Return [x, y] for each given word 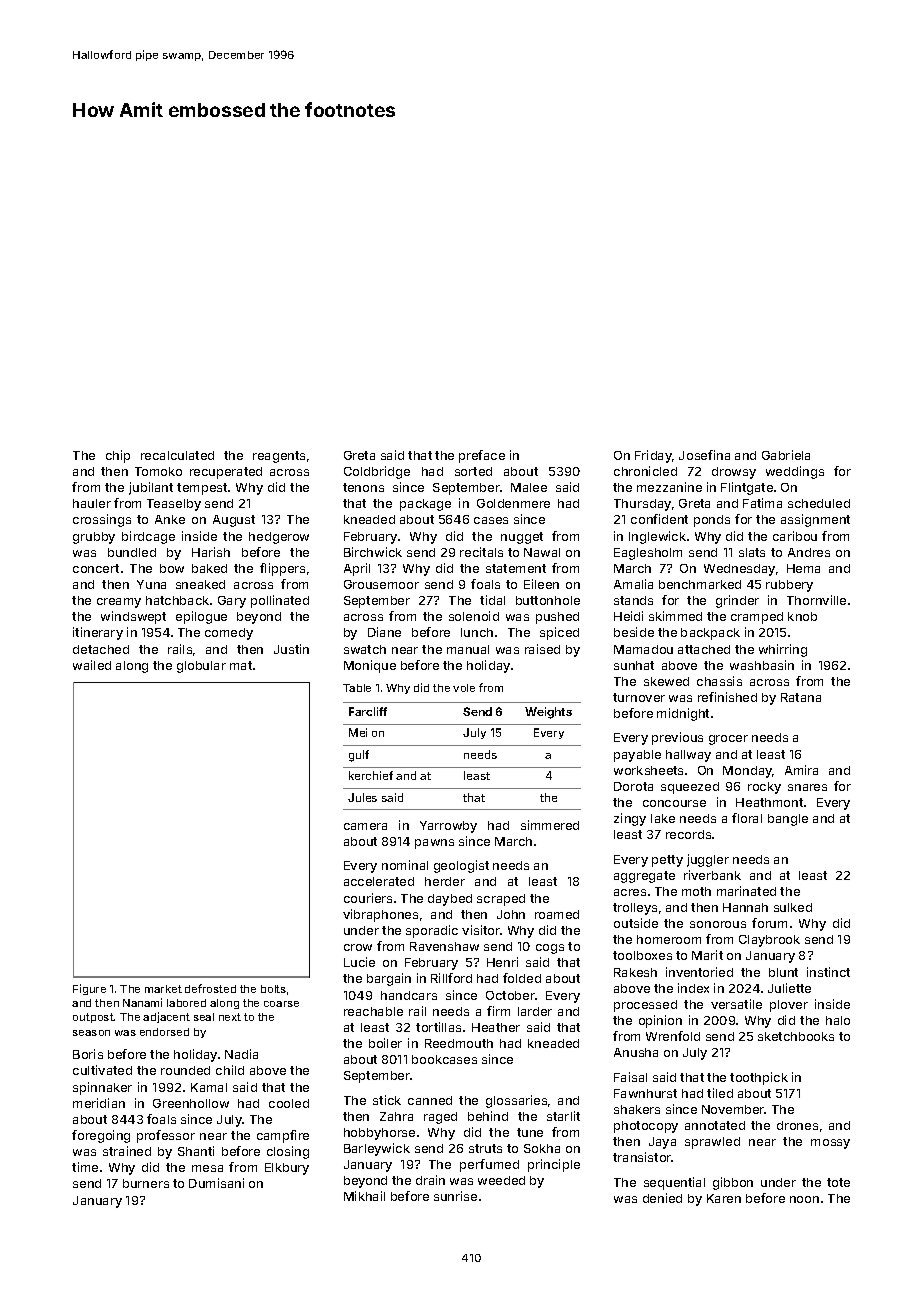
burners [146, 1183]
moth [696, 891]
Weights [548, 713]
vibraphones [380, 915]
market [163, 989]
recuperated [226, 473]
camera [365, 826]
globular [201, 667]
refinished [727, 697]
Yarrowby [448, 827]
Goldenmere [513, 503]
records [688, 834]
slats [752, 552]
